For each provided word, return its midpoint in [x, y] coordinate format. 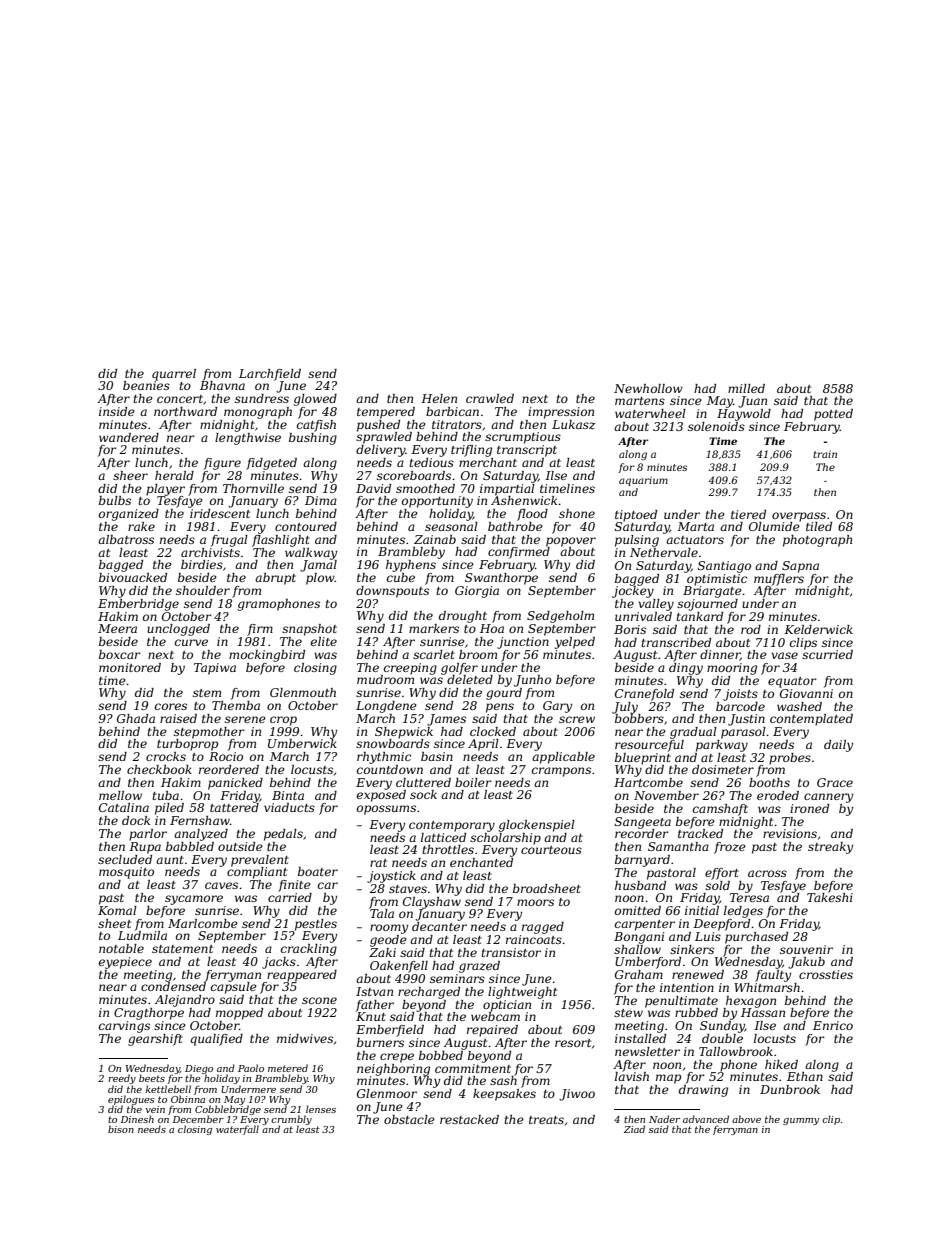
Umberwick [302, 743]
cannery [828, 798]
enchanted [481, 862]
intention [687, 987]
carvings [124, 1027]
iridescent [220, 513]
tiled [819, 526]
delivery [380, 451]
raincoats [534, 939]
